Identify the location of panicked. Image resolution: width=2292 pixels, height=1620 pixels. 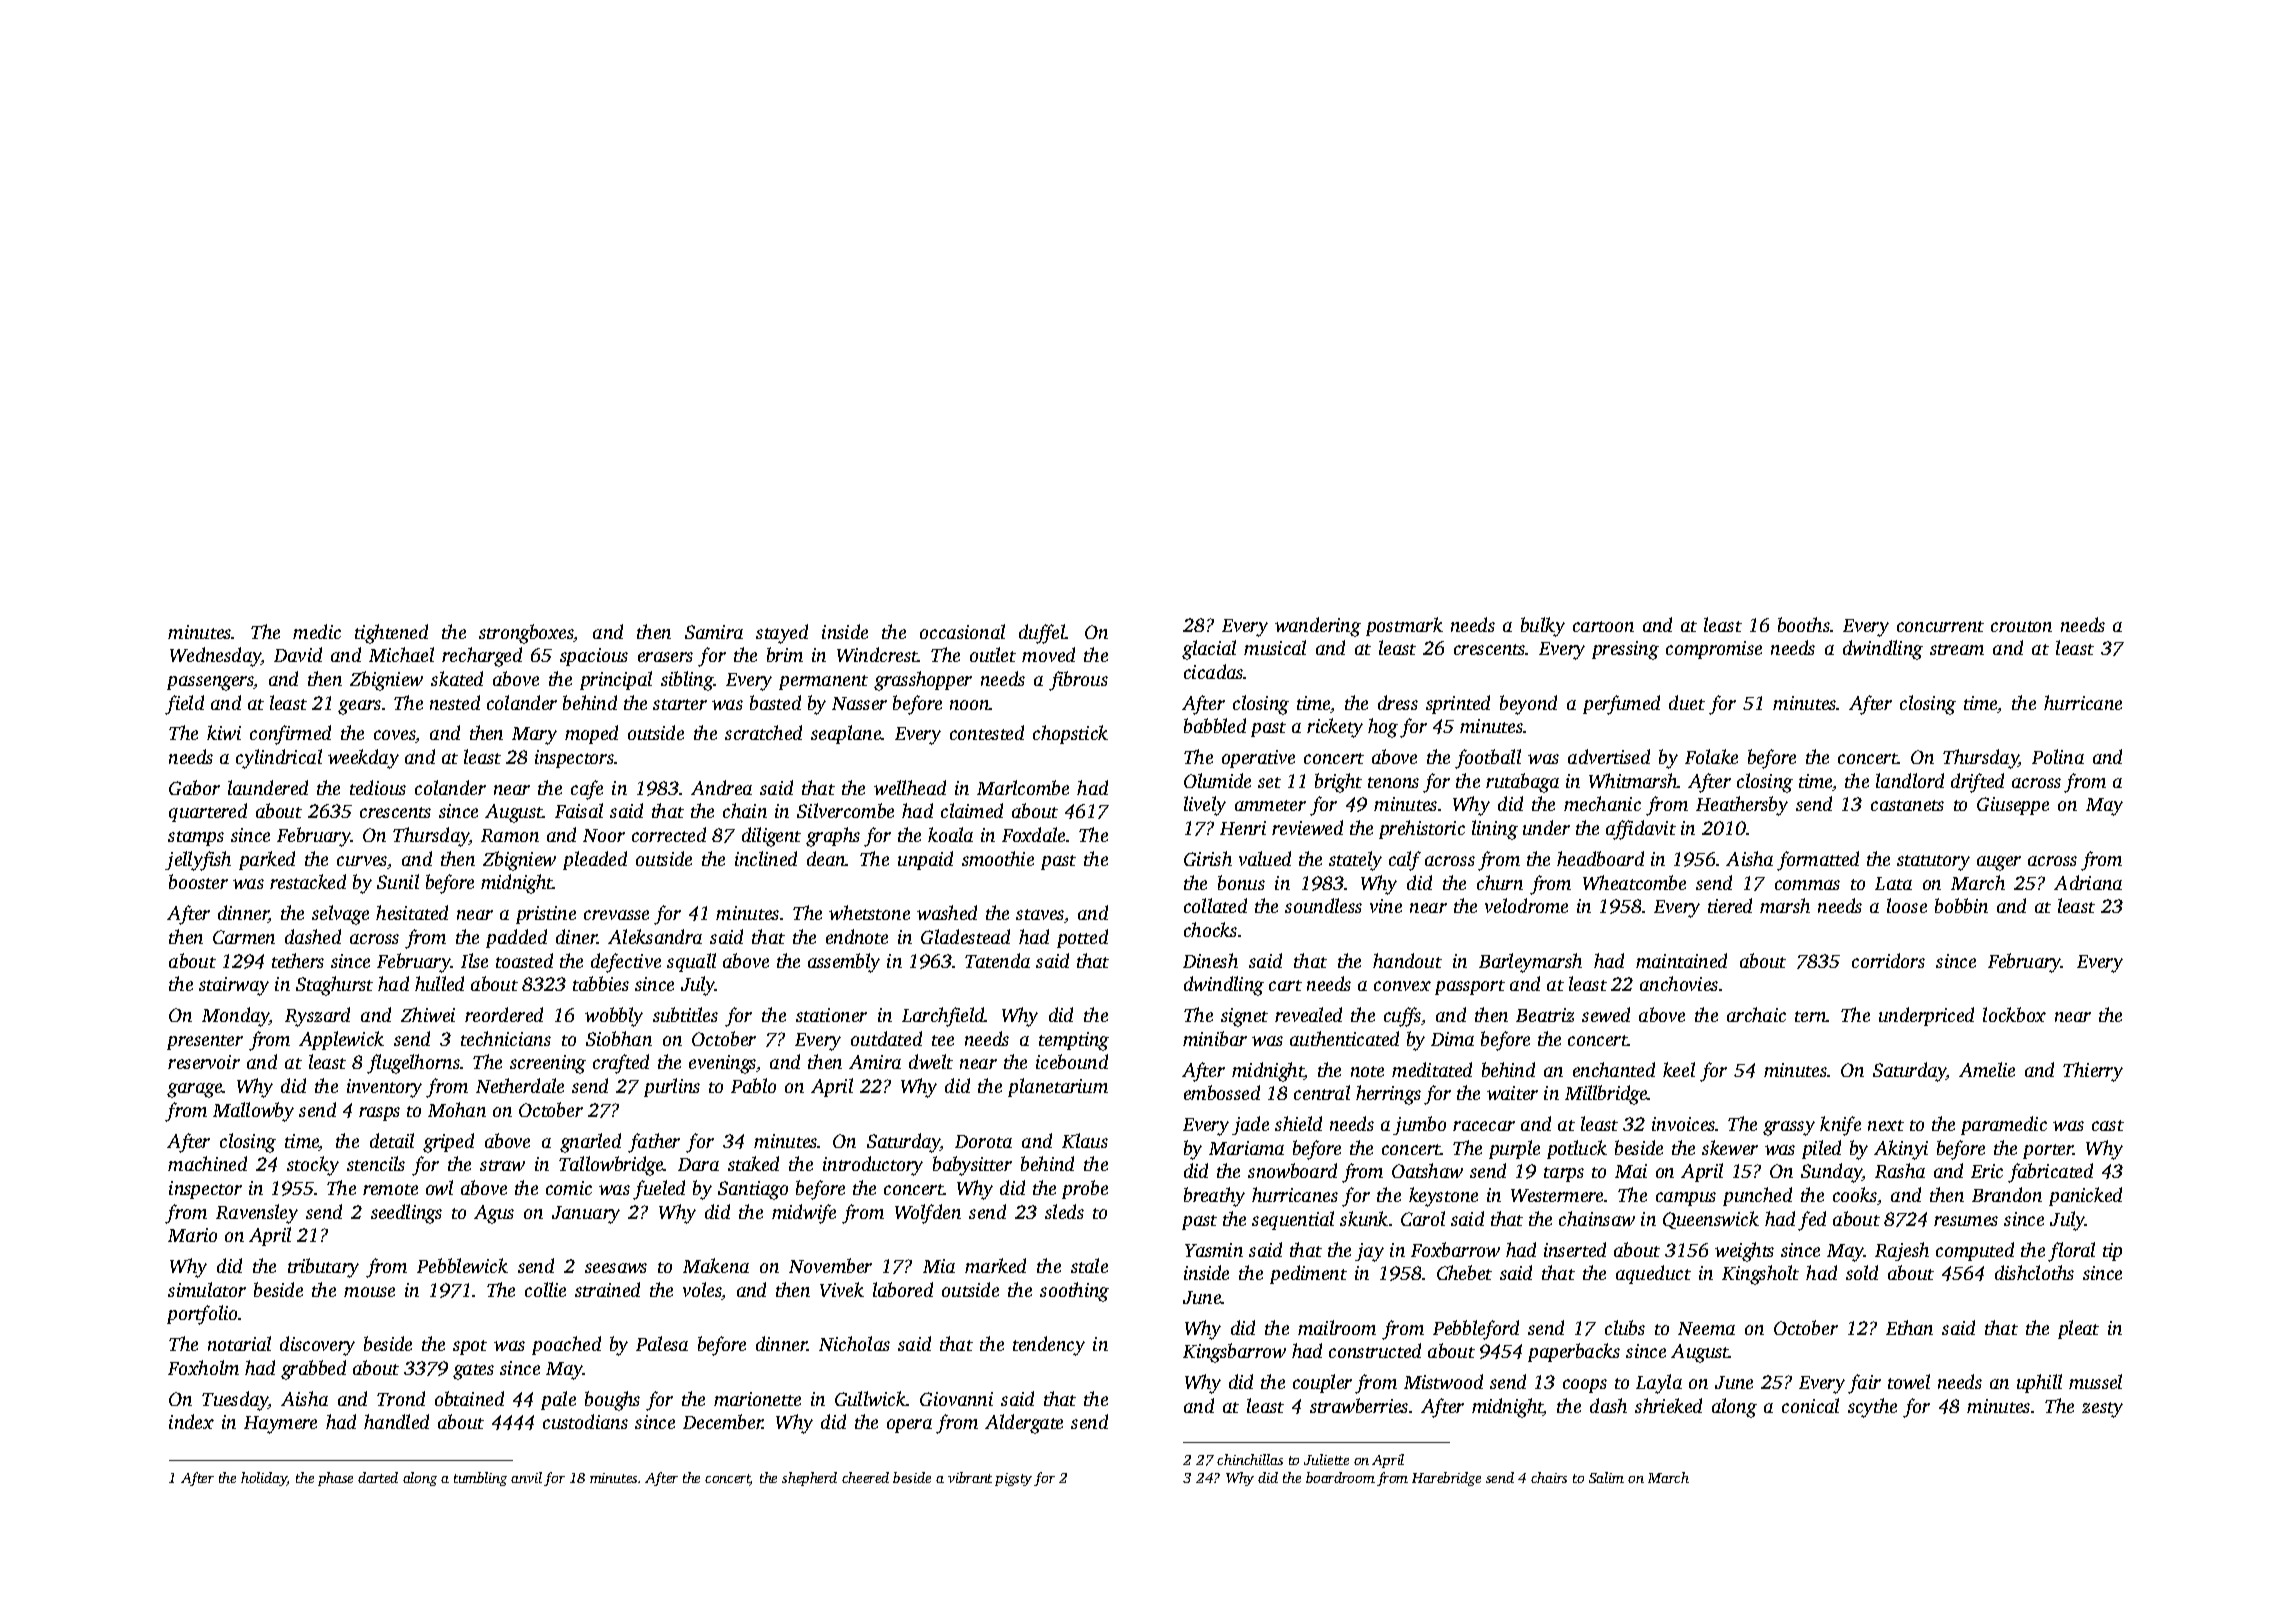
(2085, 1196).
